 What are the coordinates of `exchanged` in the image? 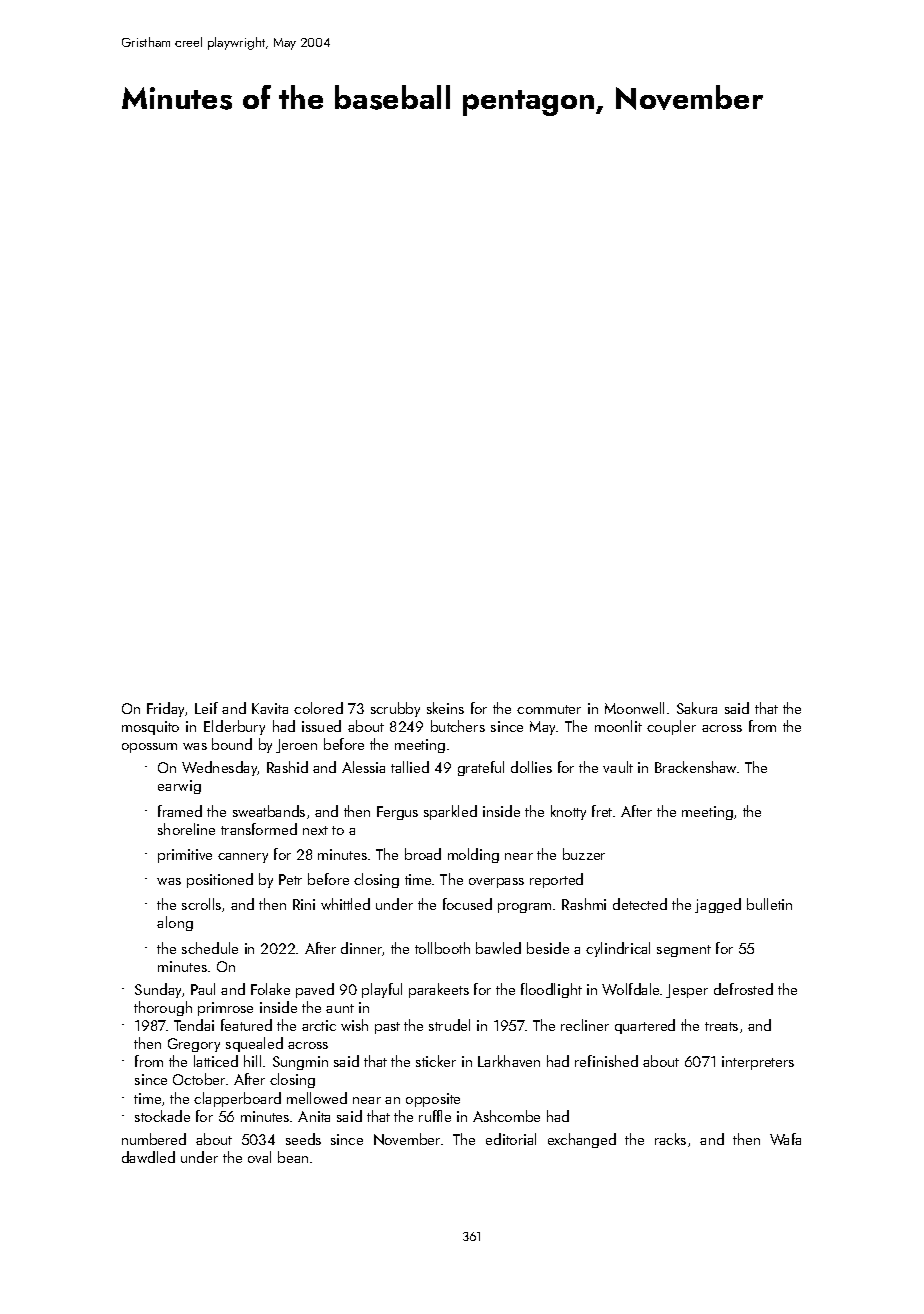 It's located at (582, 1140).
